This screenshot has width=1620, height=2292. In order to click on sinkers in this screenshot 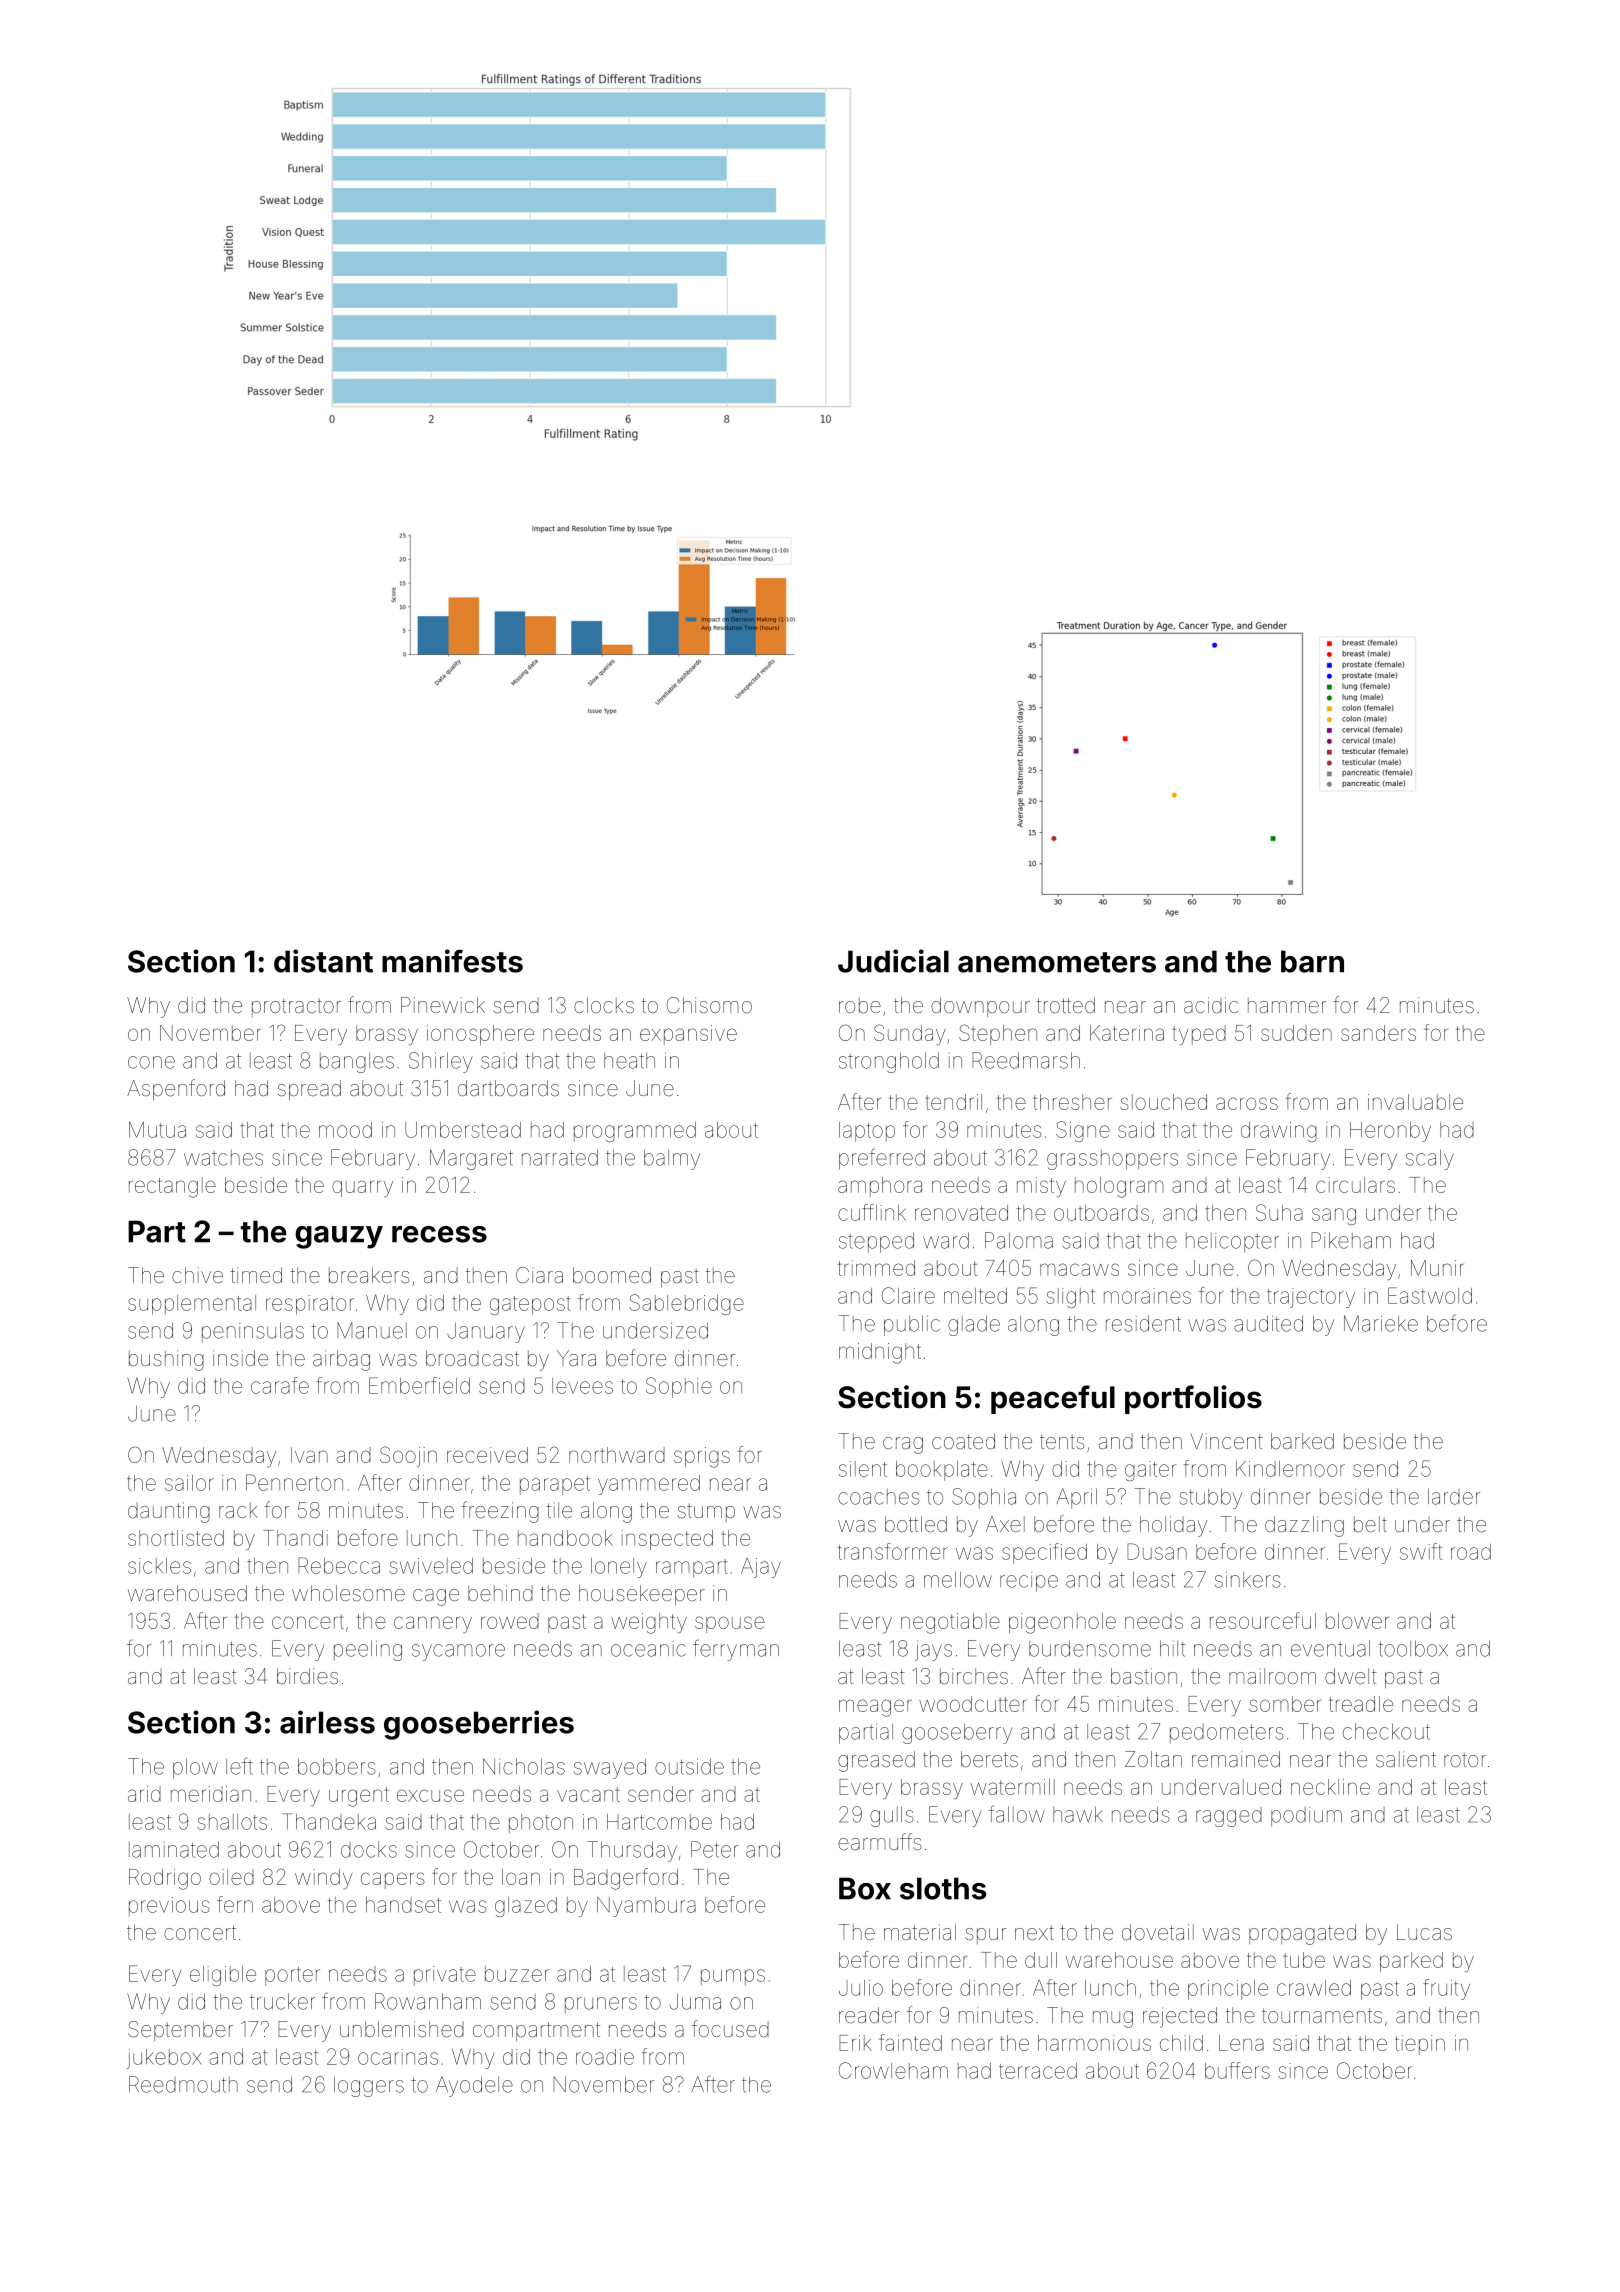, I will do `click(1248, 1580)`.
